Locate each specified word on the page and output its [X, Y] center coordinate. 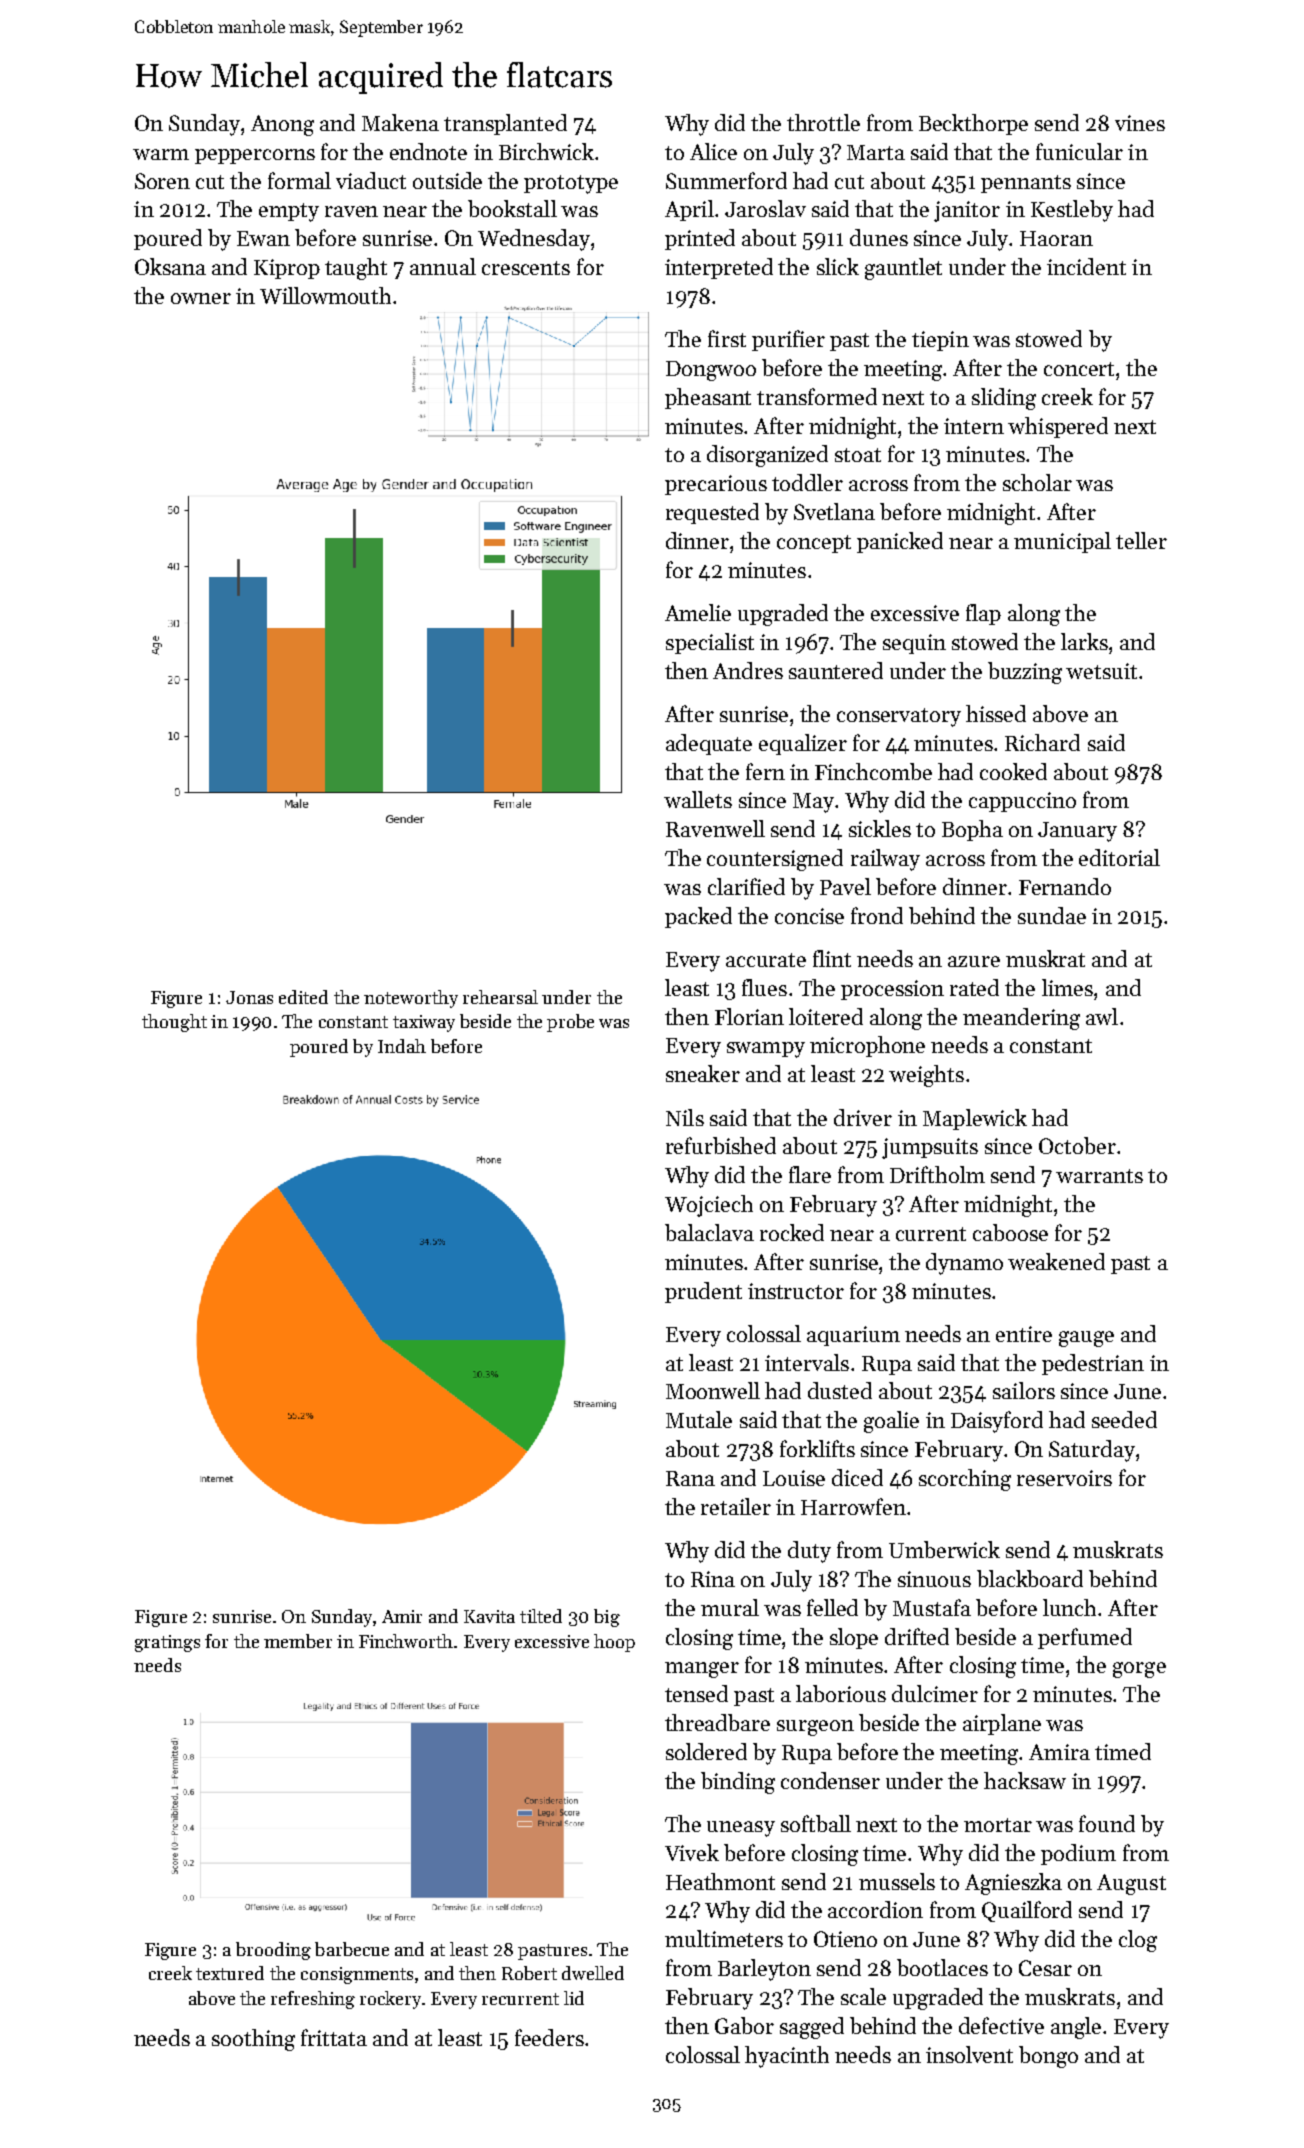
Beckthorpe [973, 124]
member [298, 1641]
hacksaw [1025, 1780]
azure [974, 961]
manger [702, 1670]
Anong [282, 125]
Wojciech [709, 1206]
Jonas [249, 997]
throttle [823, 122]
